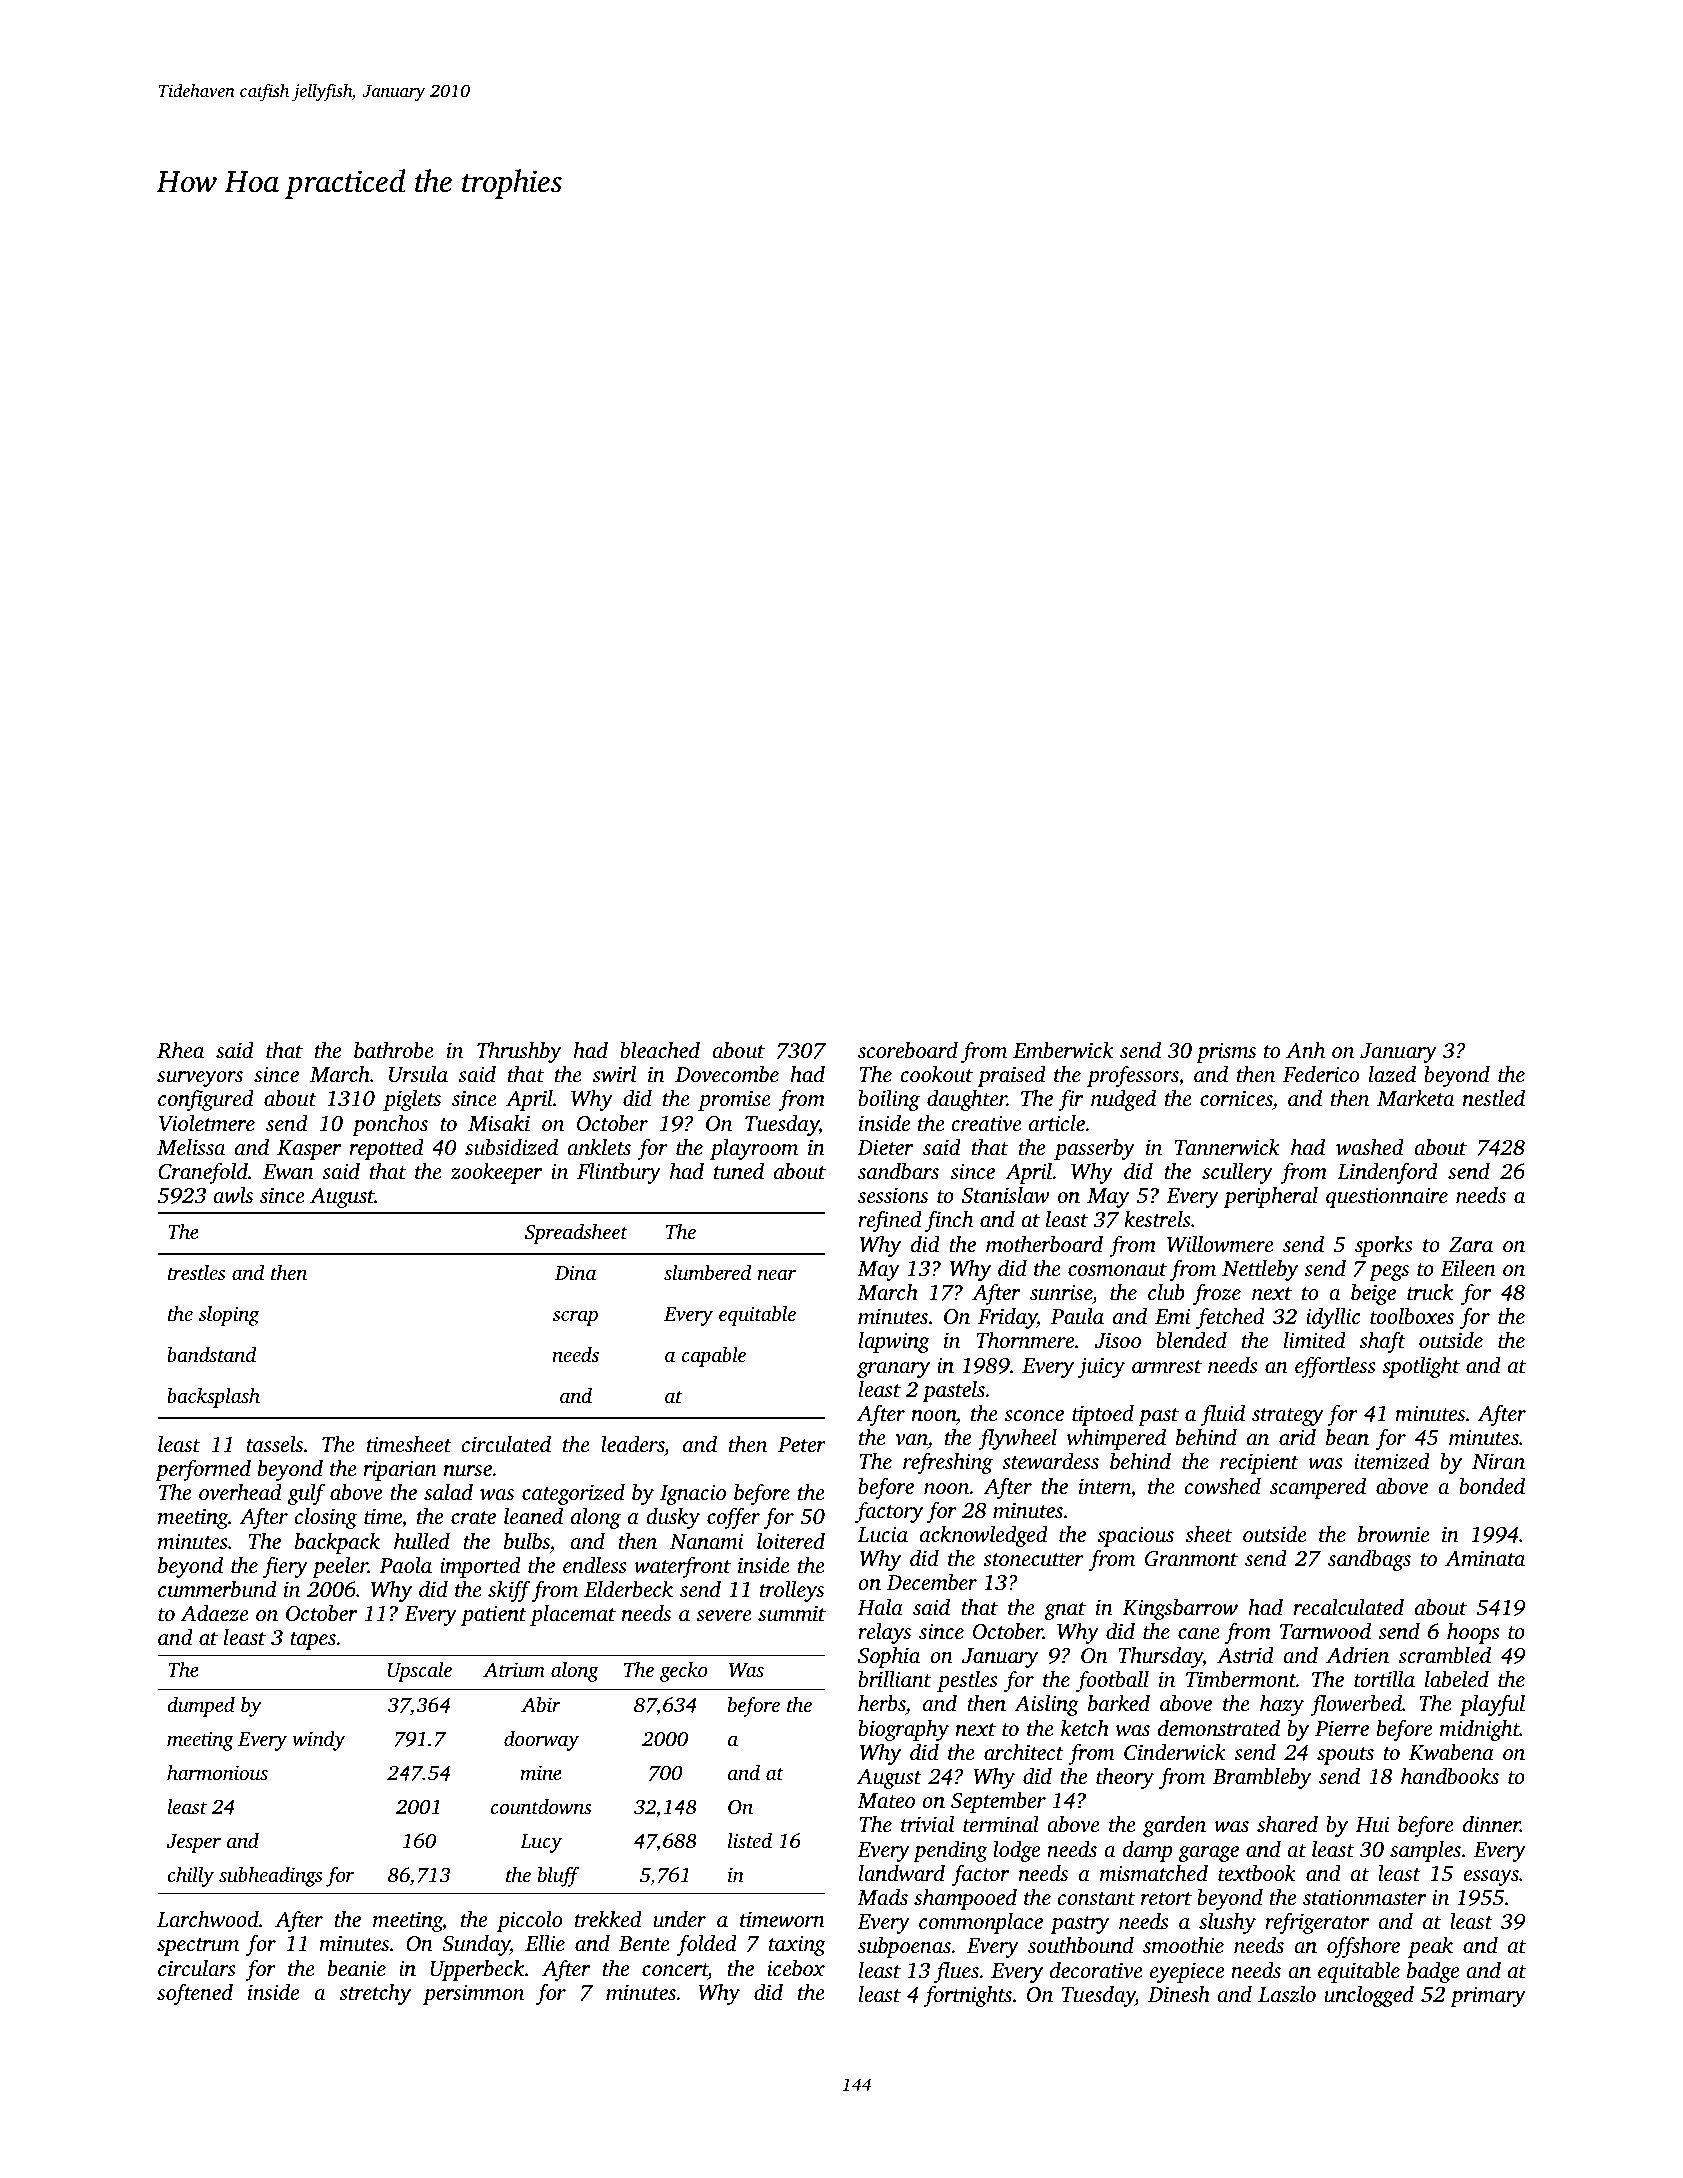 The width and height of the screenshot is (1683, 2178). What do you see at coordinates (986, 1124) in the screenshot?
I see `creative` at bounding box center [986, 1124].
